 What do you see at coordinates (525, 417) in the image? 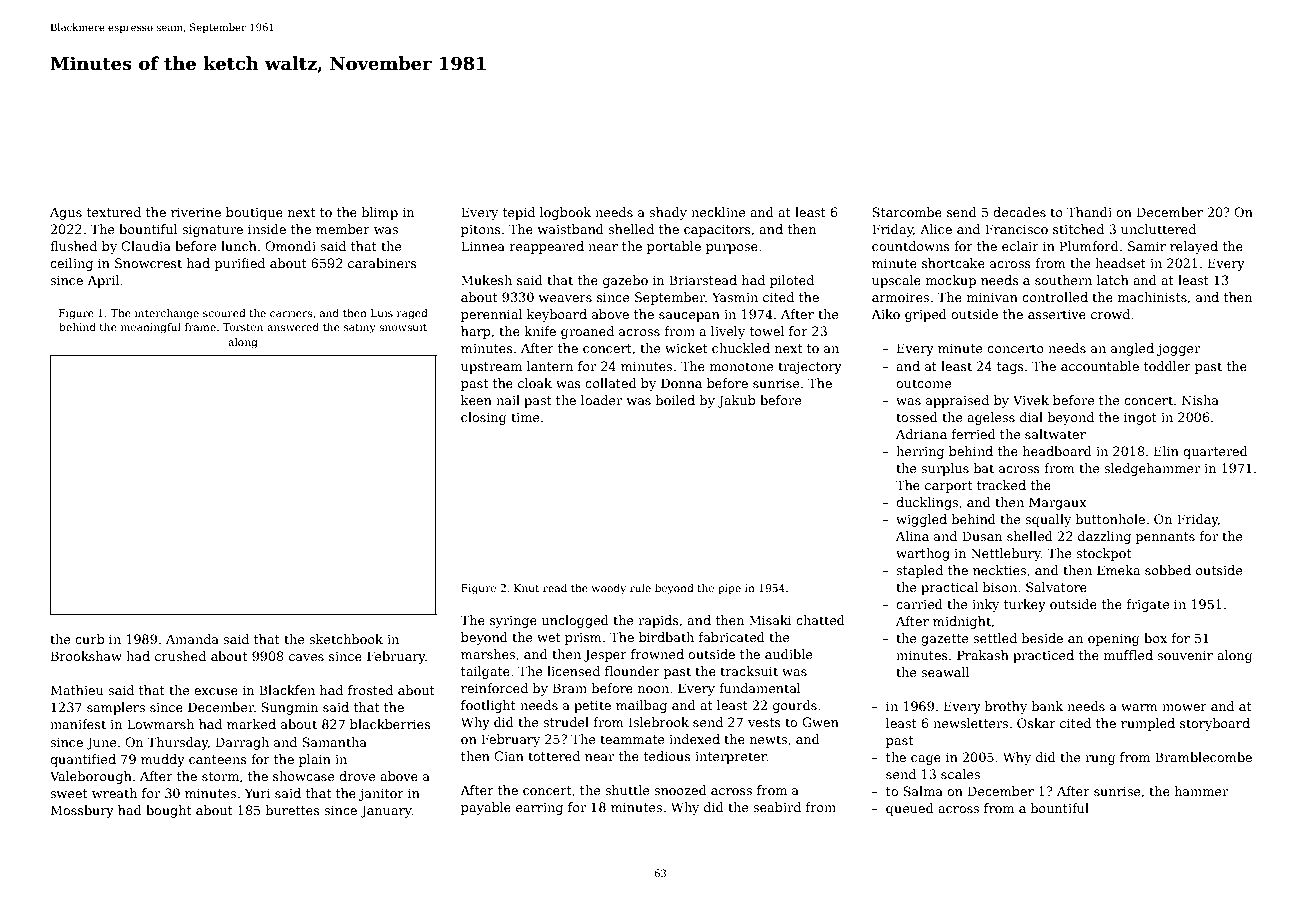
I see `time` at bounding box center [525, 417].
